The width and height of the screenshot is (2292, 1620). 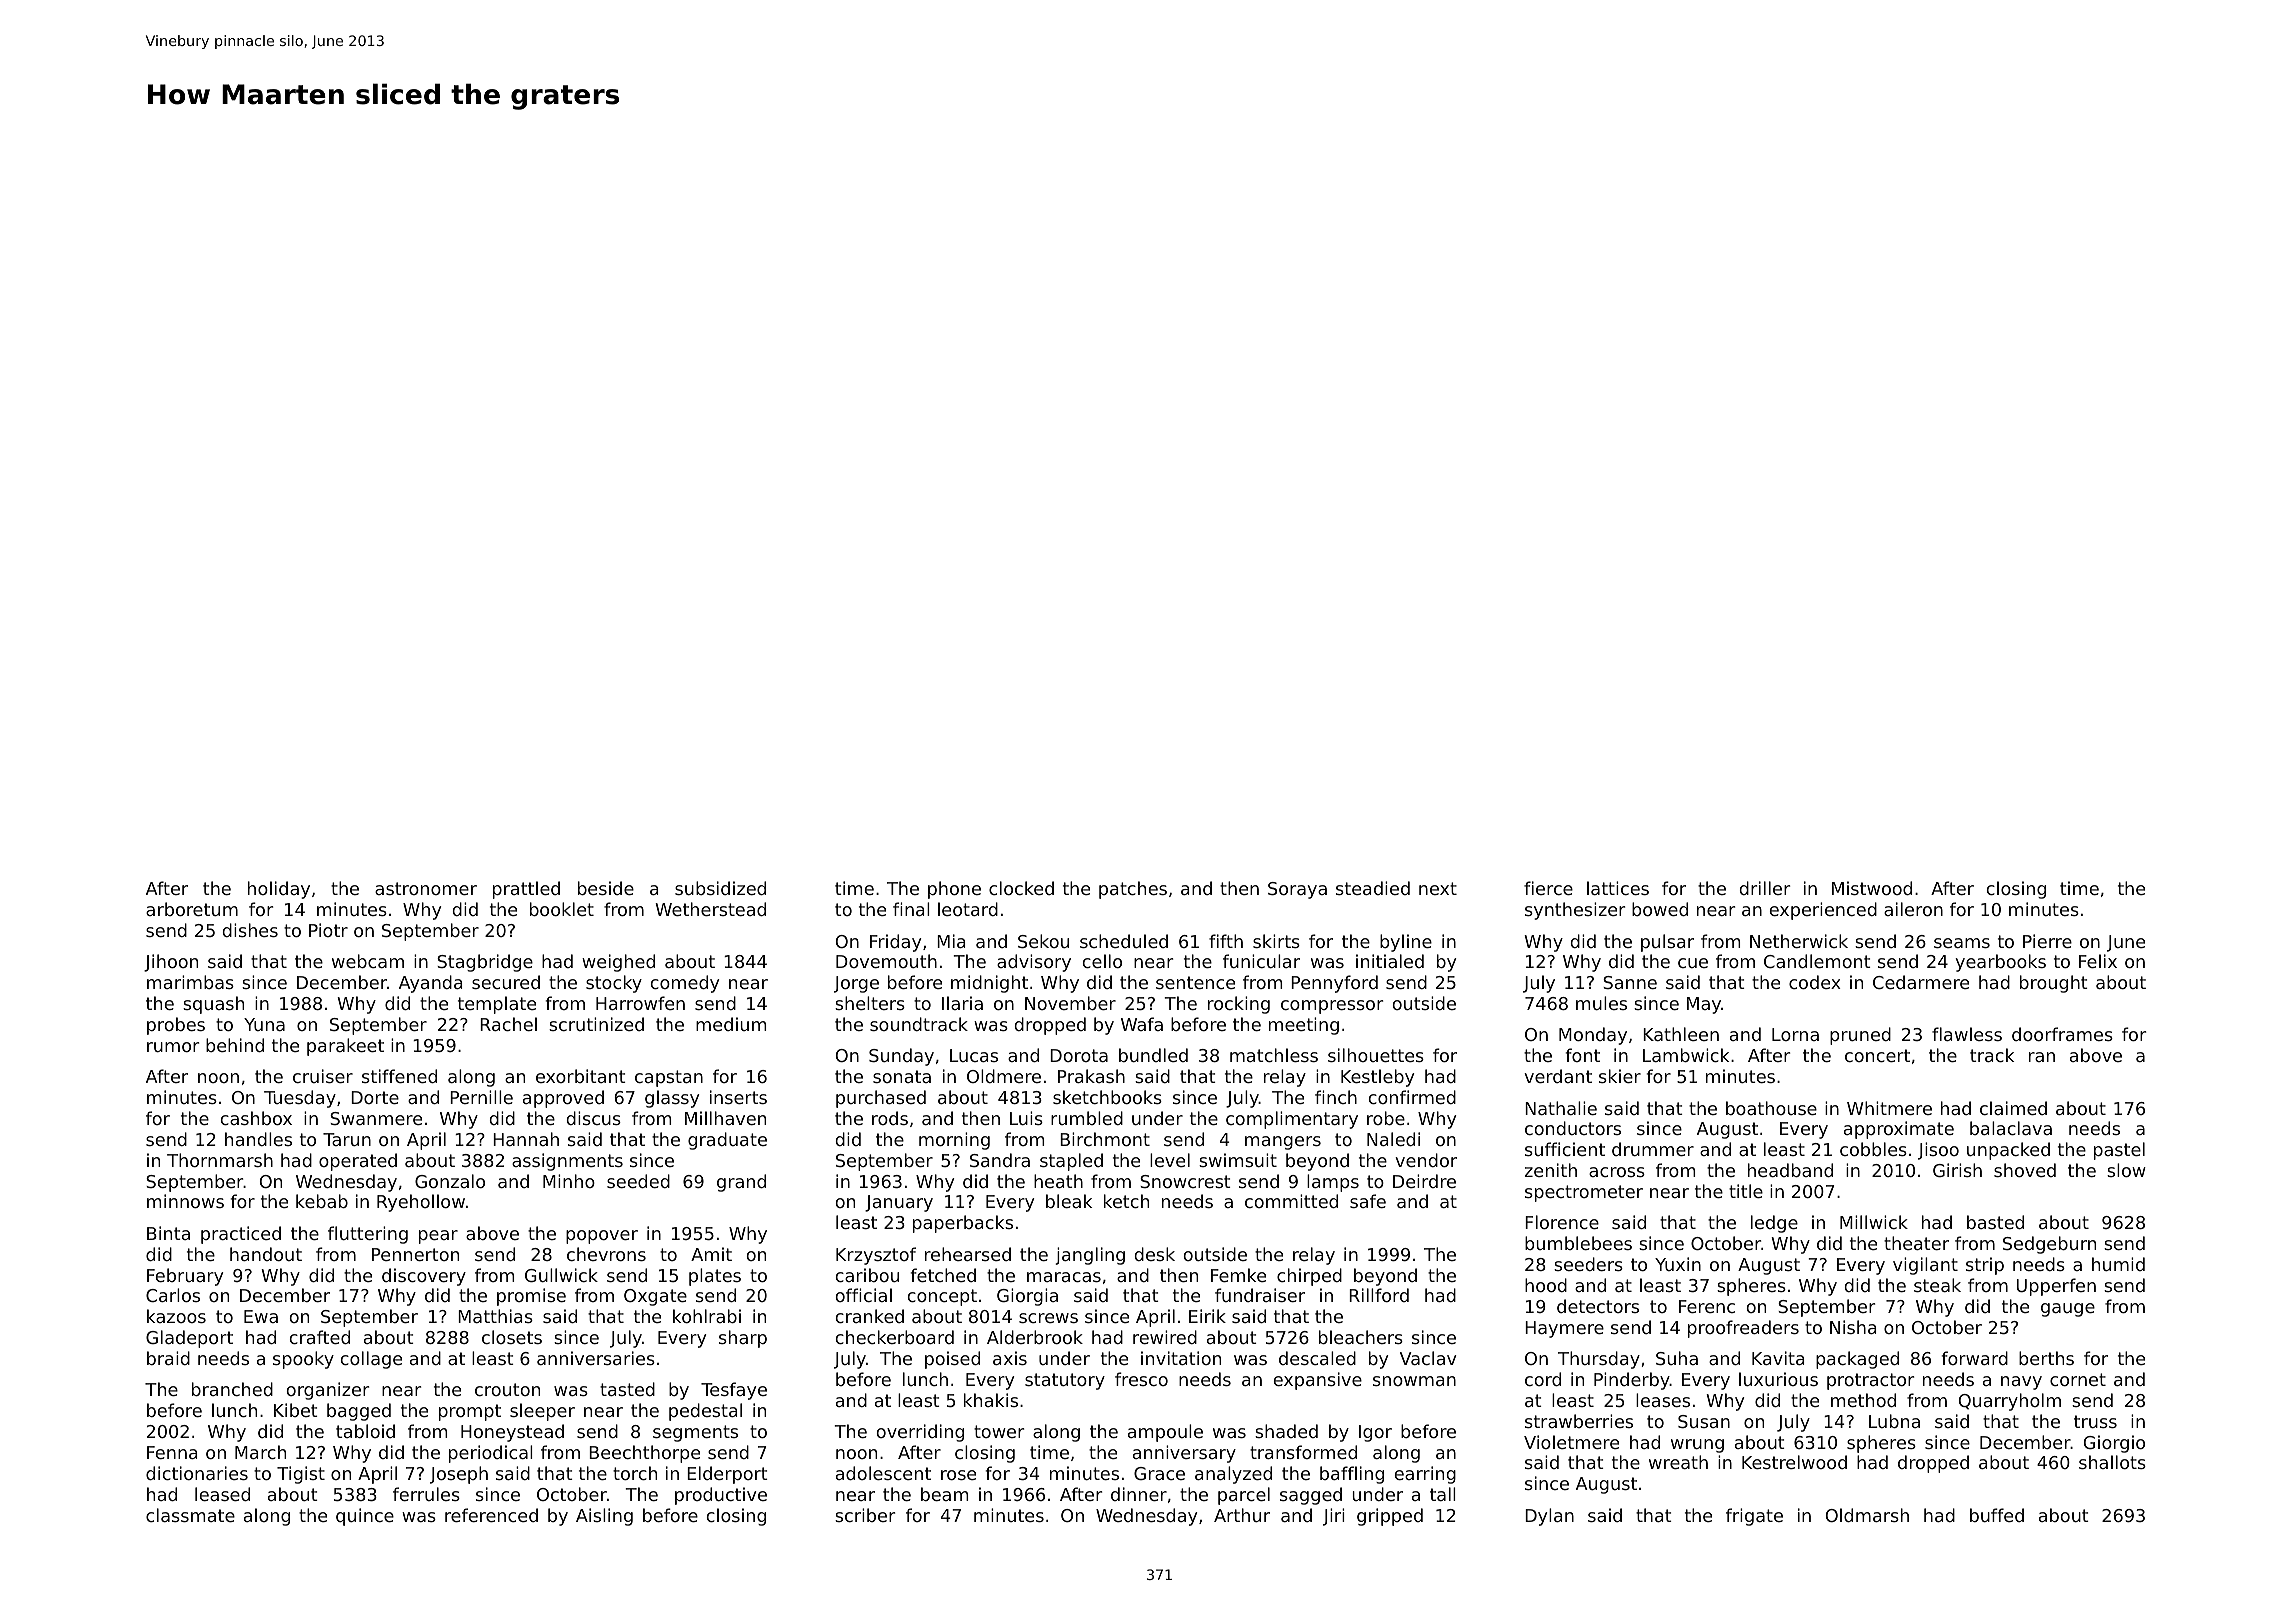 I want to click on maracas, so click(x=1064, y=1277).
